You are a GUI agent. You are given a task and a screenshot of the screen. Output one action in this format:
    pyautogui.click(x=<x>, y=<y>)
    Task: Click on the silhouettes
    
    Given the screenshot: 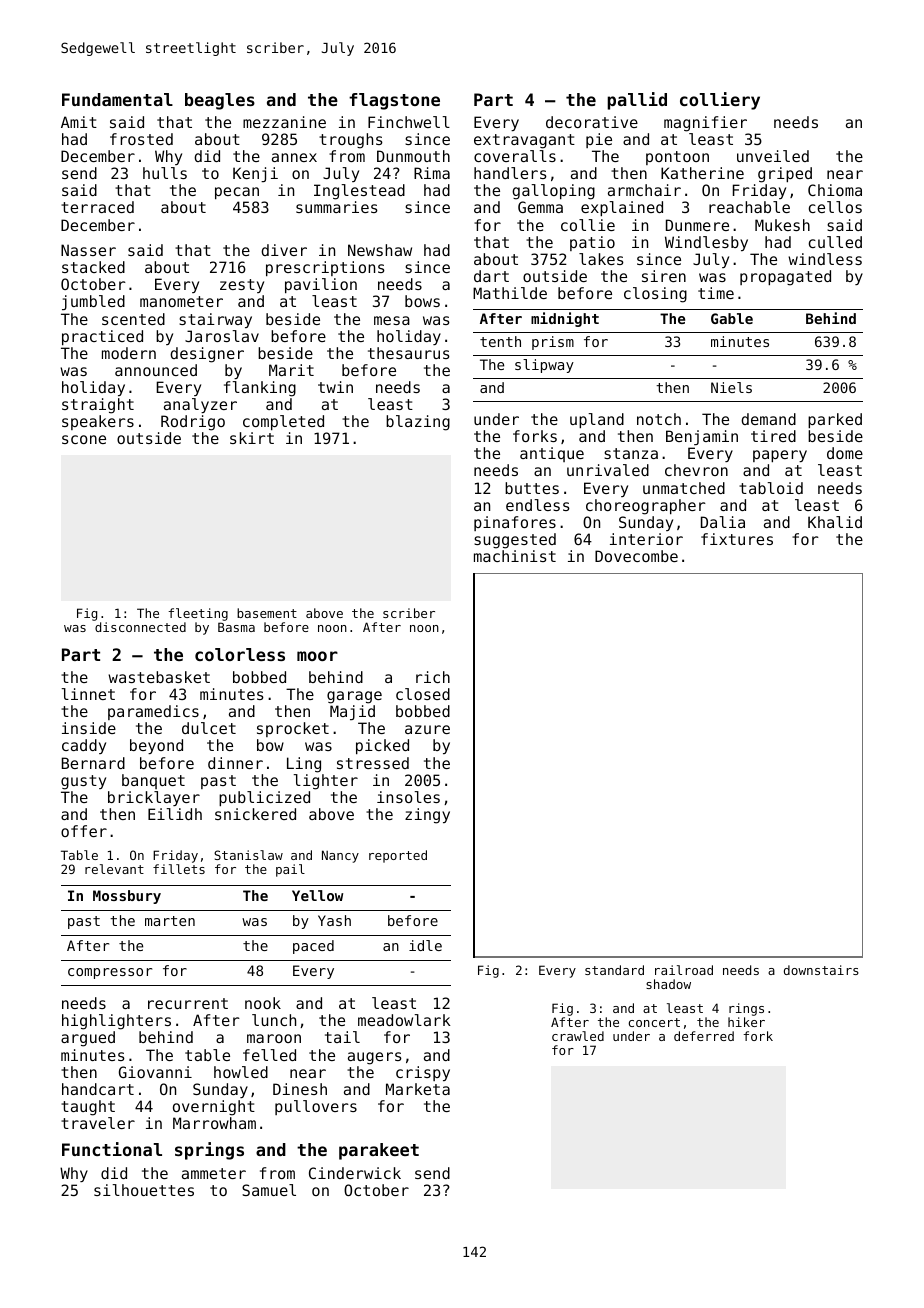 What is the action you would take?
    pyautogui.click(x=144, y=1190)
